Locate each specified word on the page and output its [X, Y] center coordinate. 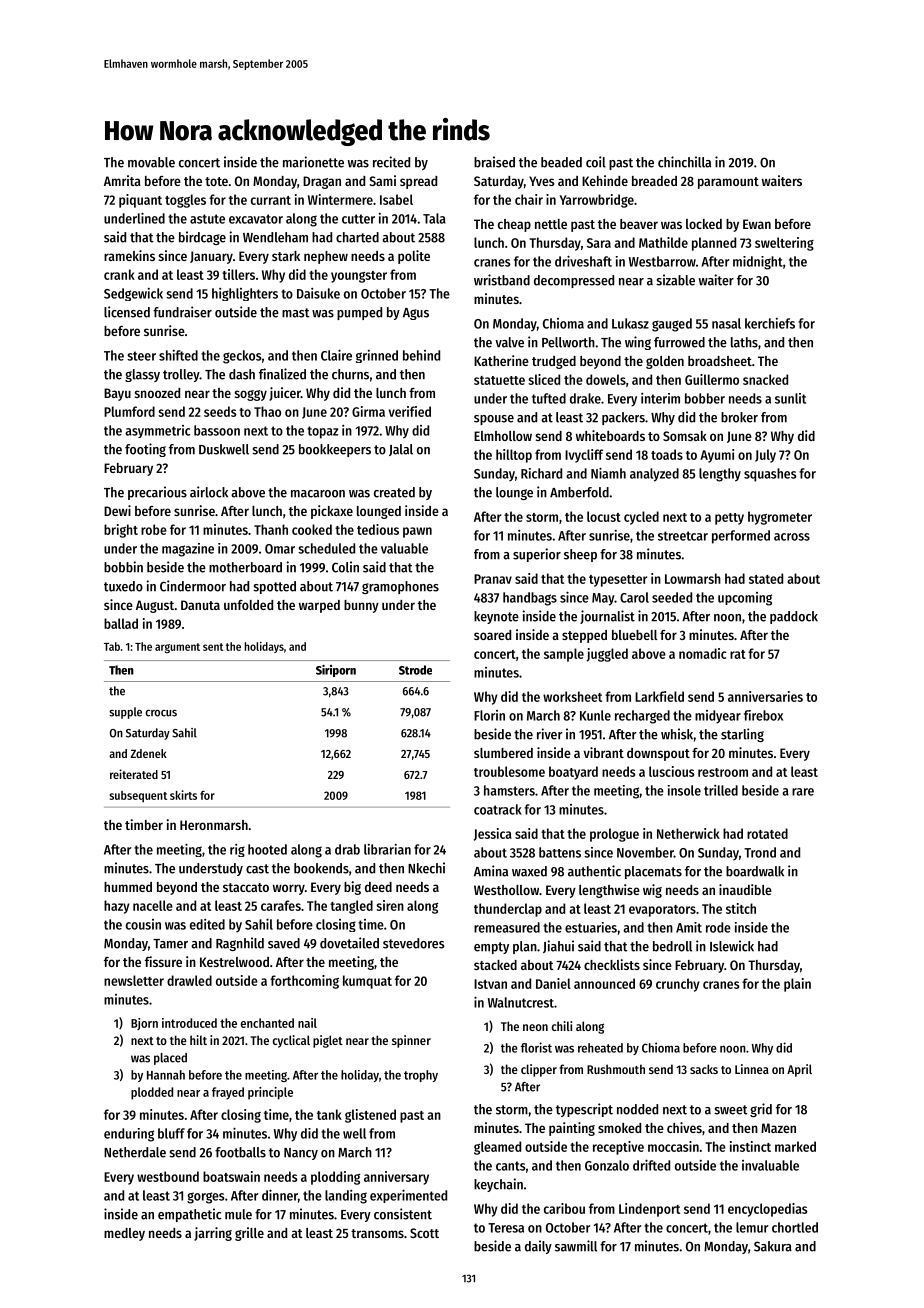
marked [795, 1146]
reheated [600, 1048]
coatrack [498, 809]
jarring [213, 1234]
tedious [378, 529]
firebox [763, 715]
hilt [198, 1040]
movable [151, 162]
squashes [770, 475]
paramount [728, 183]
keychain [498, 1185]
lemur [752, 1227]
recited [391, 162]
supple [125, 713]
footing [145, 450]
